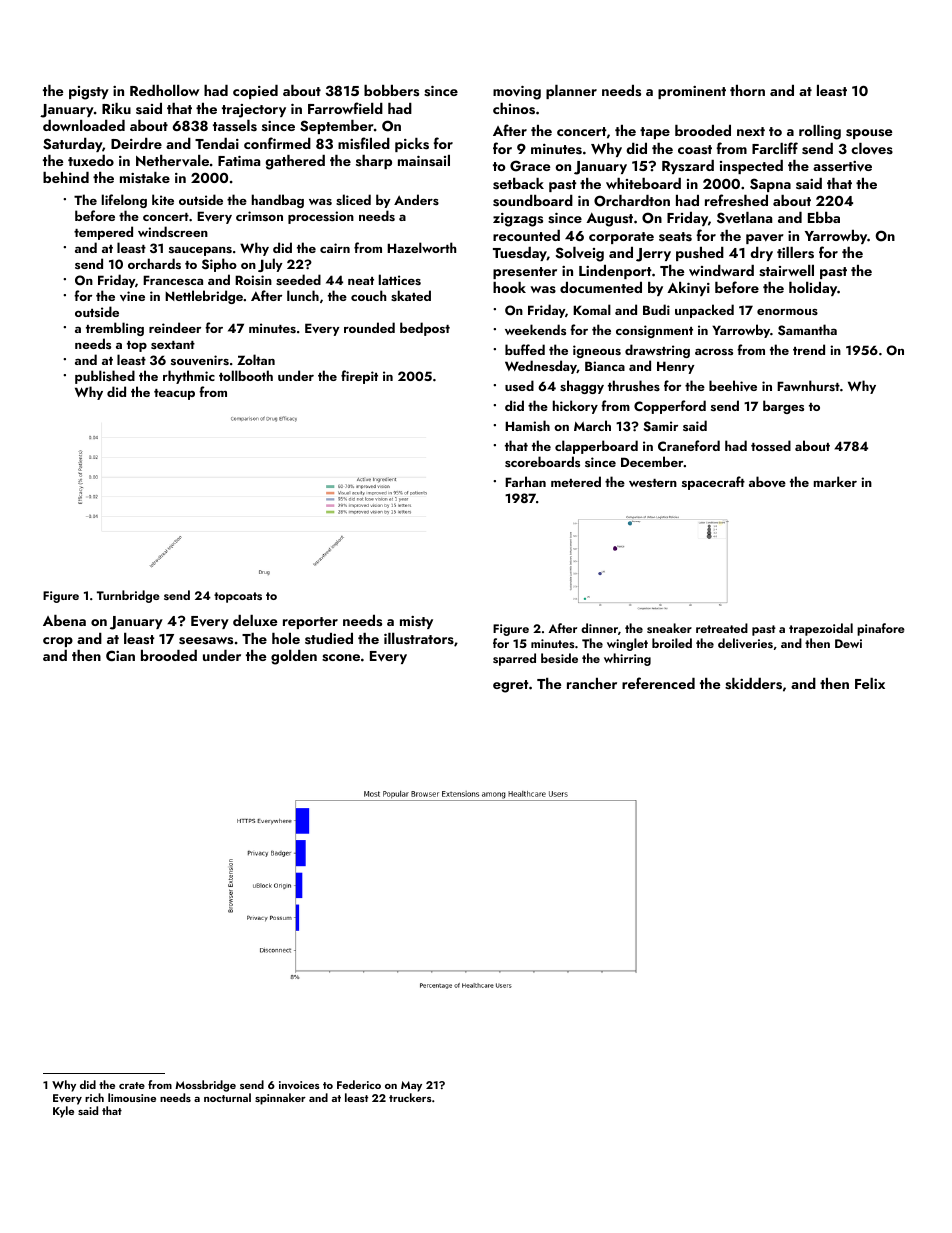 The image size is (952, 1233). I want to click on spinnaker, so click(280, 1099).
